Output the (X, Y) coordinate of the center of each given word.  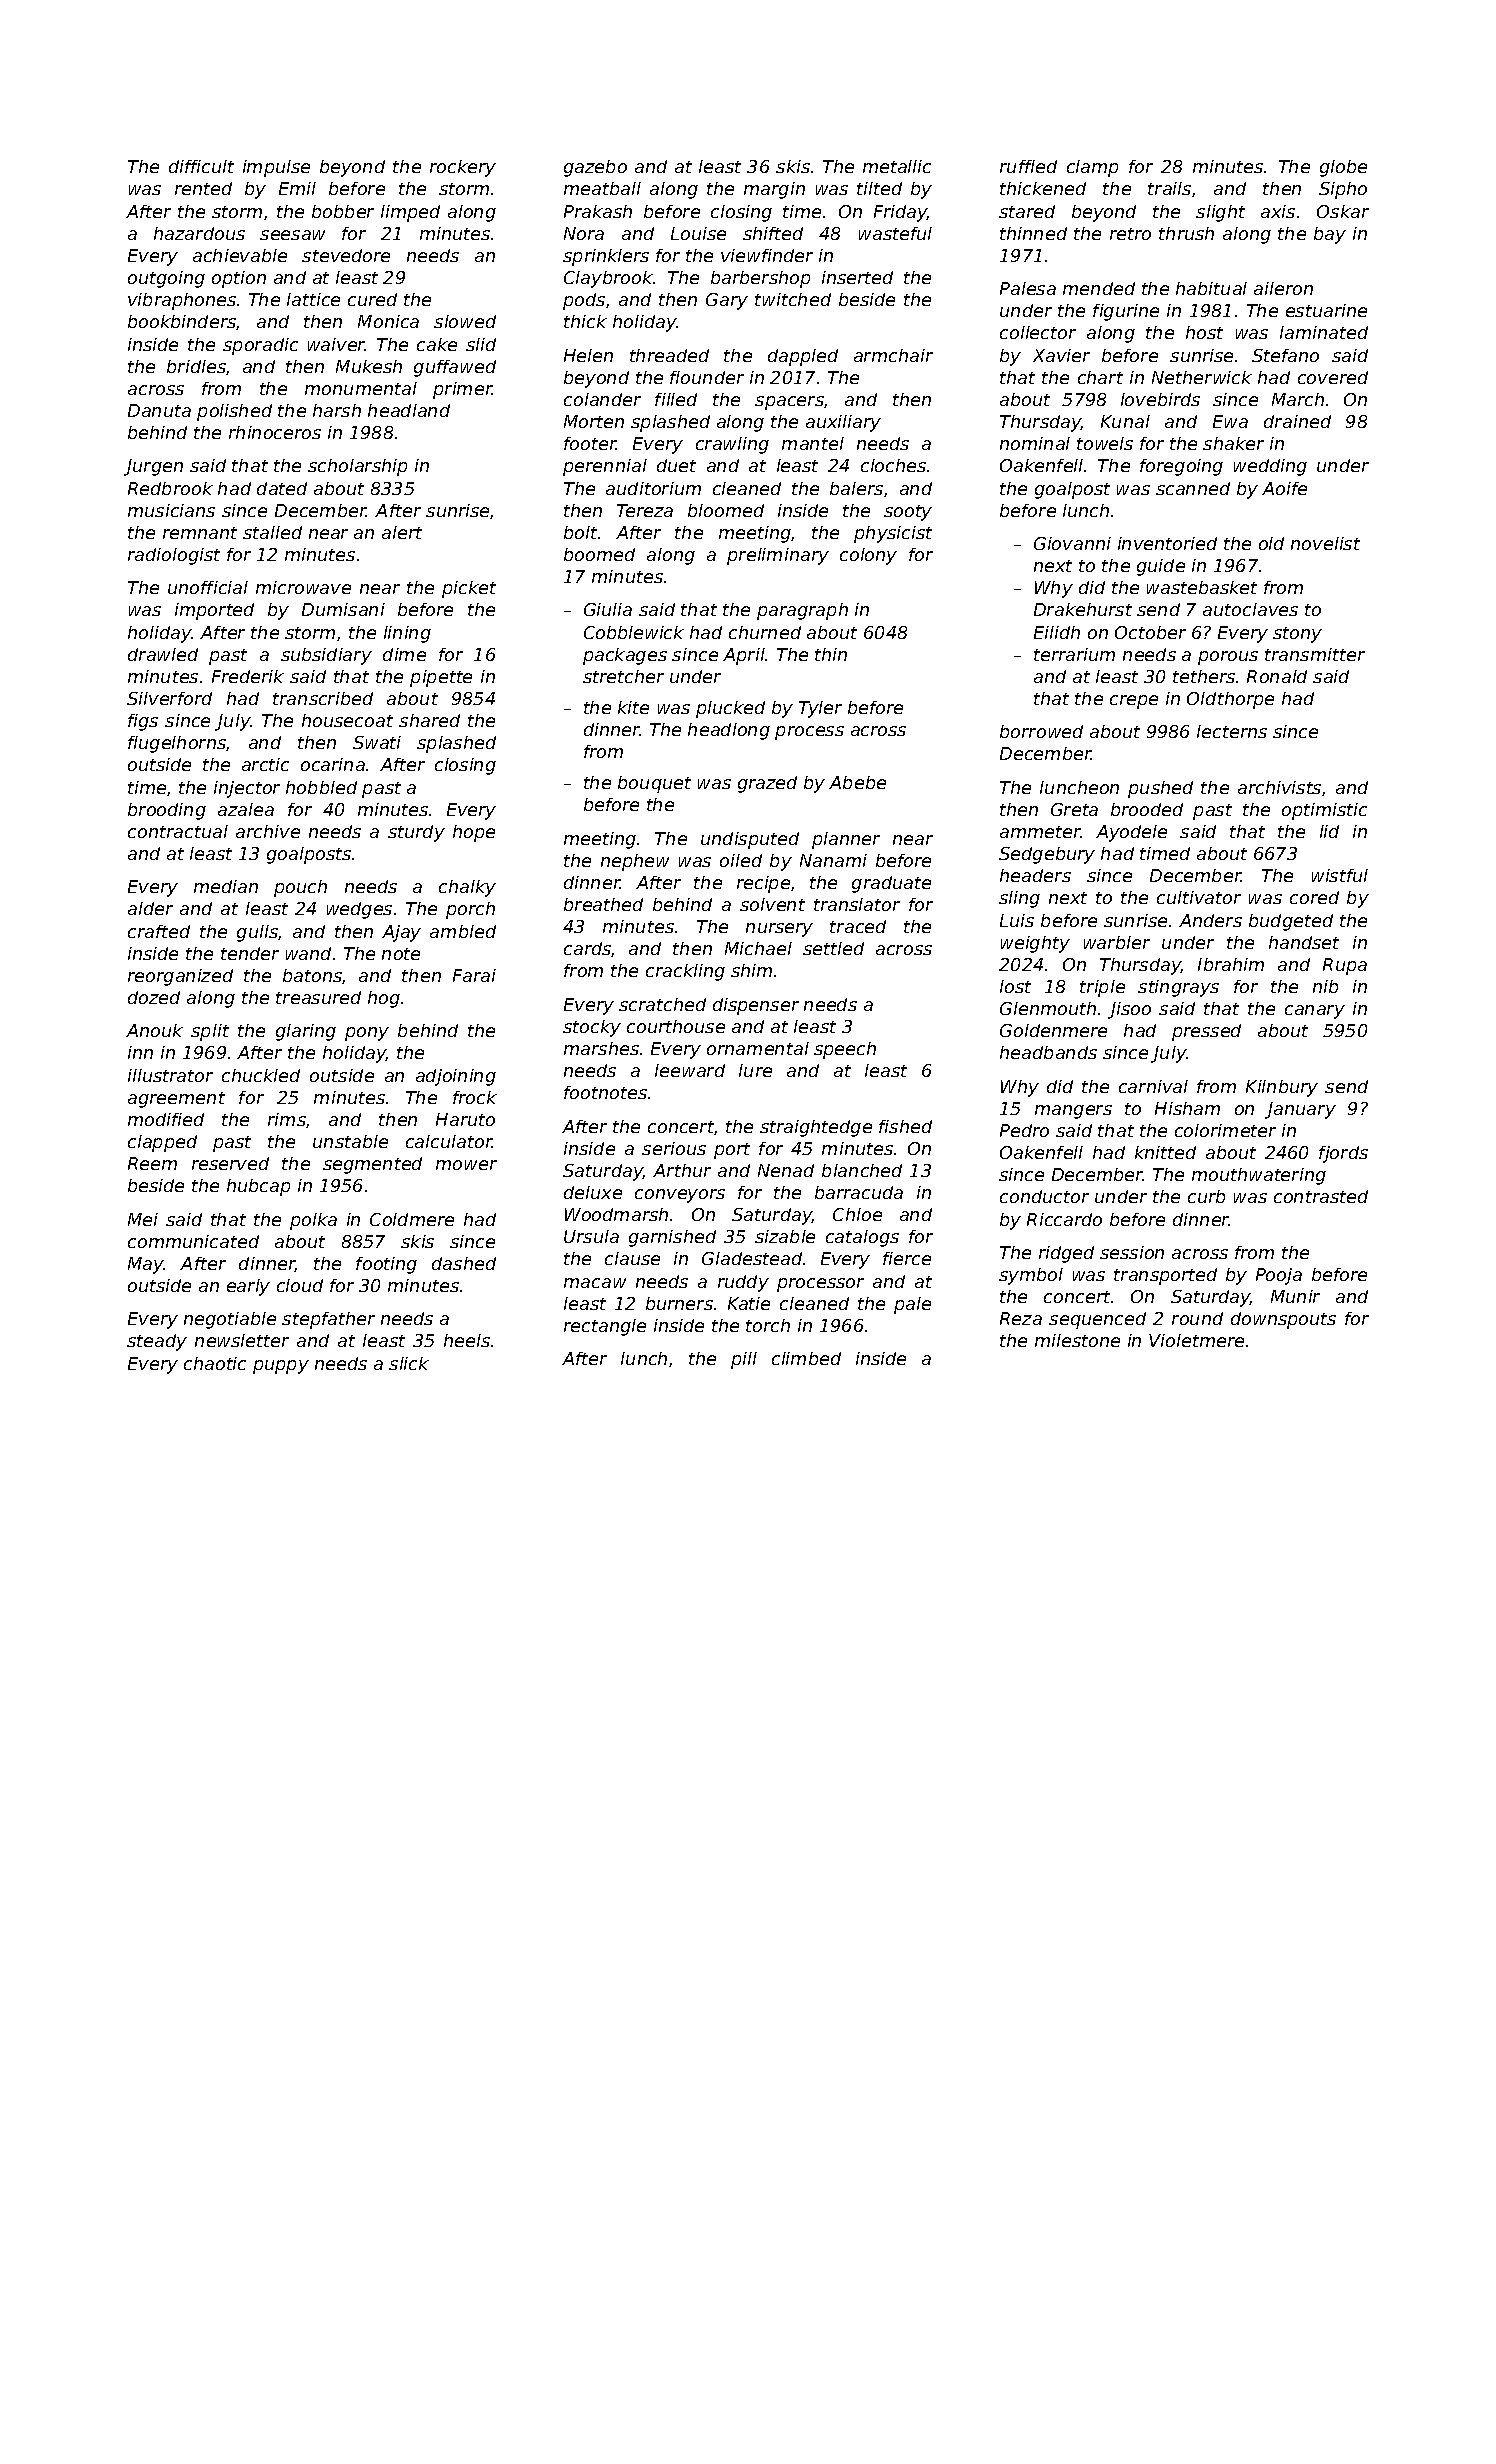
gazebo (595, 168)
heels (467, 1340)
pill (744, 1360)
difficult (201, 166)
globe (1343, 168)
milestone (1077, 1340)
